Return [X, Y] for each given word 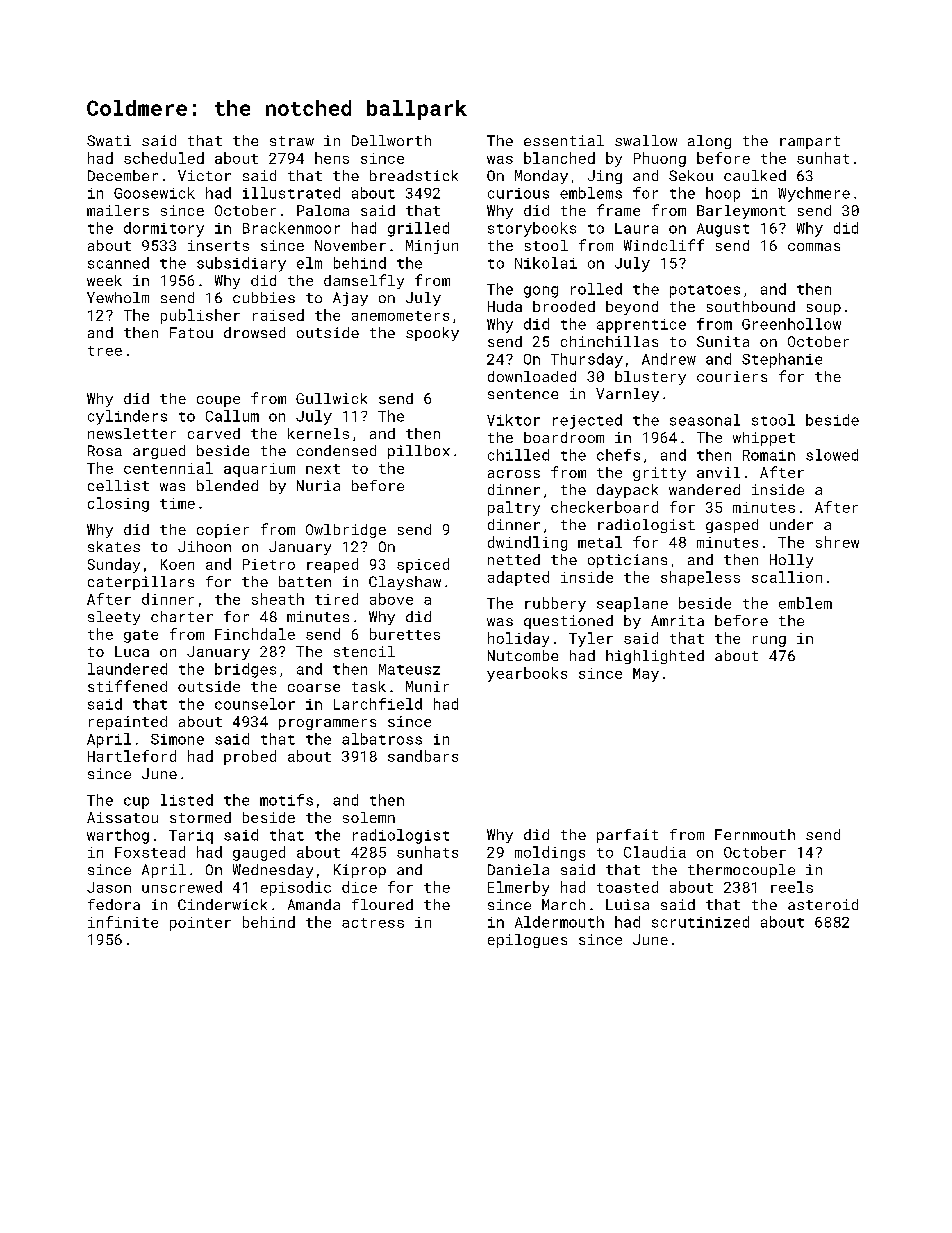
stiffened [127, 686]
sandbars [423, 756]
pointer [200, 924]
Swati [109, 140]
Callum [232, 416]
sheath [278, 599]
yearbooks [527, 674]
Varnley [627, 395]
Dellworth [391, 140]
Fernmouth [755, 834]
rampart [810, 142]
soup [824, 309]
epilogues [527, 941]
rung [769, 641]
